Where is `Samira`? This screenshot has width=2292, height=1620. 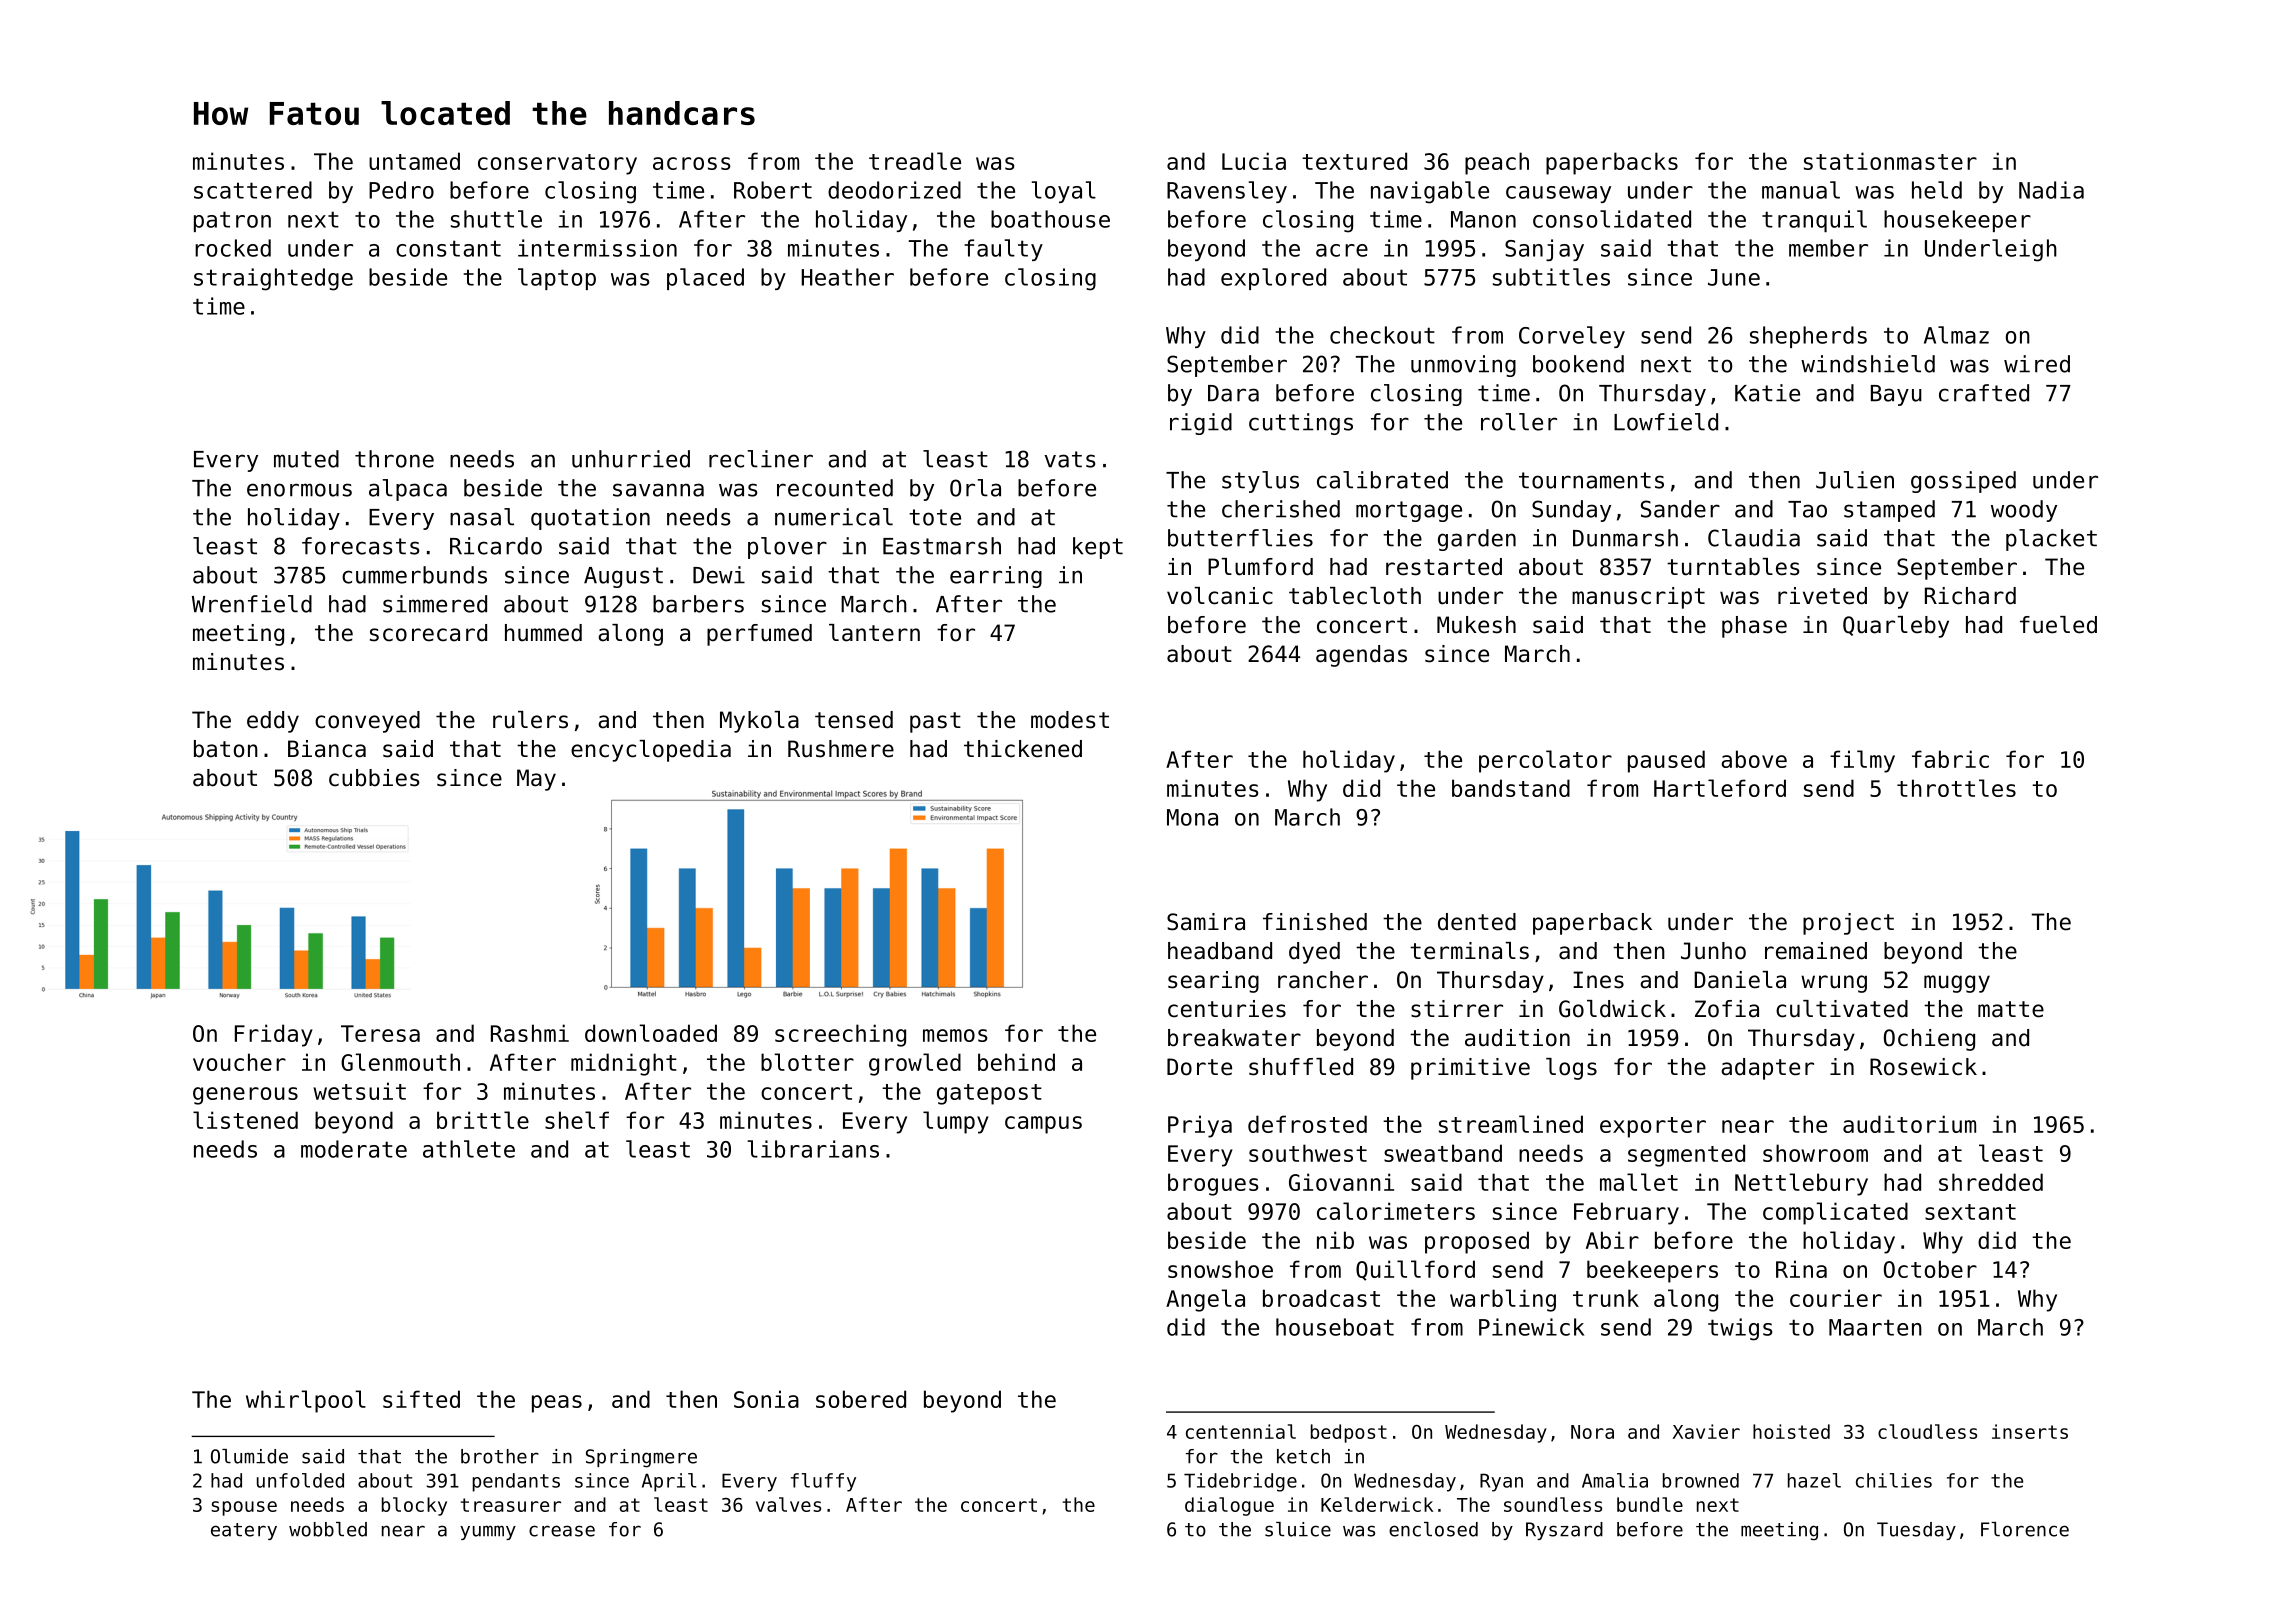 Samira is located at coordinates (1206, 922).
